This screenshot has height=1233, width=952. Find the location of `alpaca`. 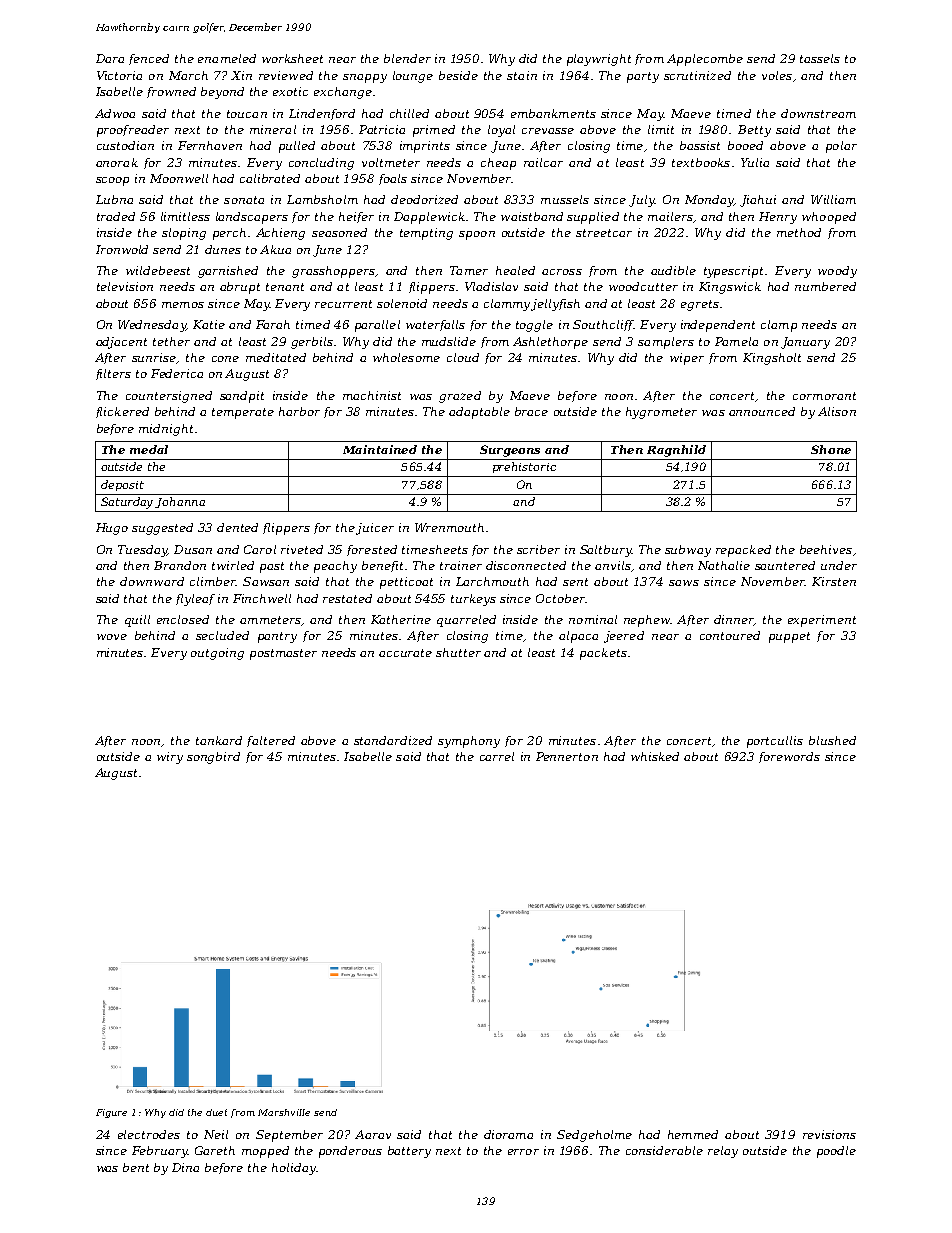

alpaca is located at coordinates (578, 637).
